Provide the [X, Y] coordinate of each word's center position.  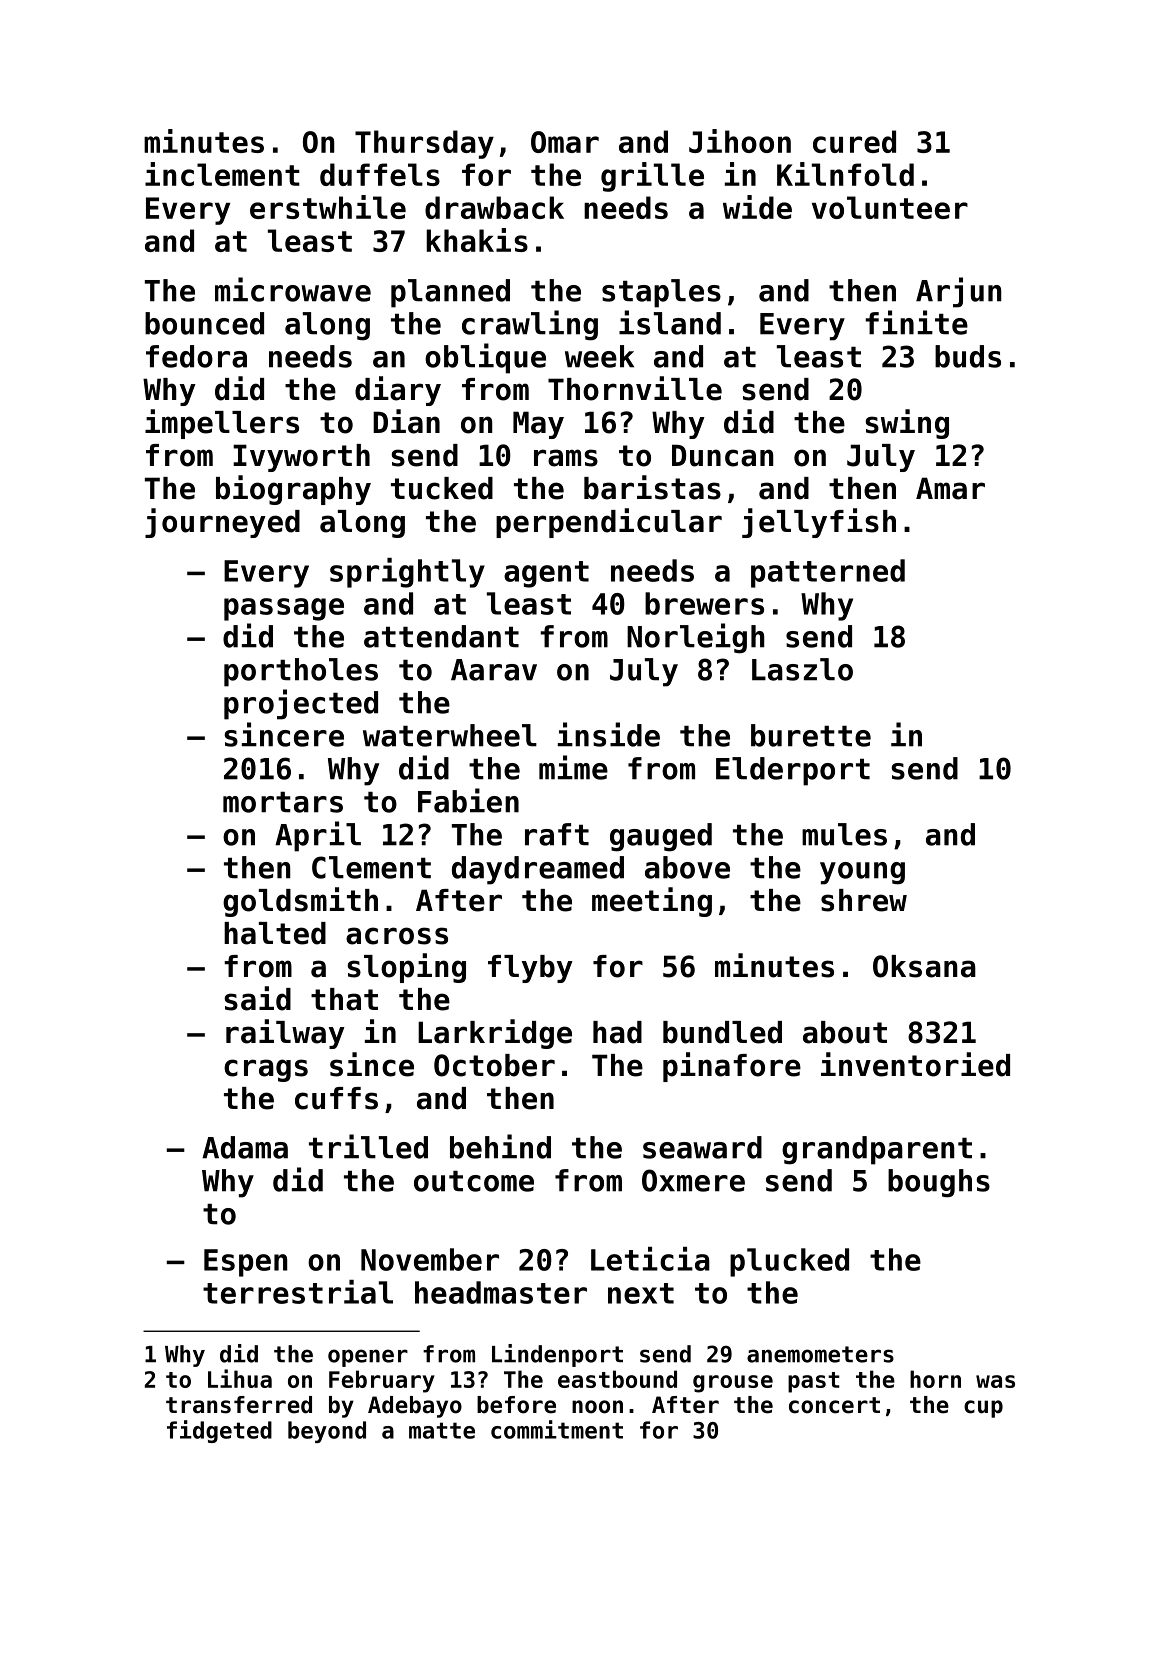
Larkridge [495, 1034]
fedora [196, 356]
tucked [442, 488]
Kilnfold [845, 174]
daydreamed [538, 870]
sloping [406, 968]
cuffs [336, 1098]
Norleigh [696, 638]
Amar [950, 488]
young [862, 873]
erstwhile [328, 207]
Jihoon [740, 141]
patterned [828, 573]
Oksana [924, 966]
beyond [327, 1432]
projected [301, 704]
